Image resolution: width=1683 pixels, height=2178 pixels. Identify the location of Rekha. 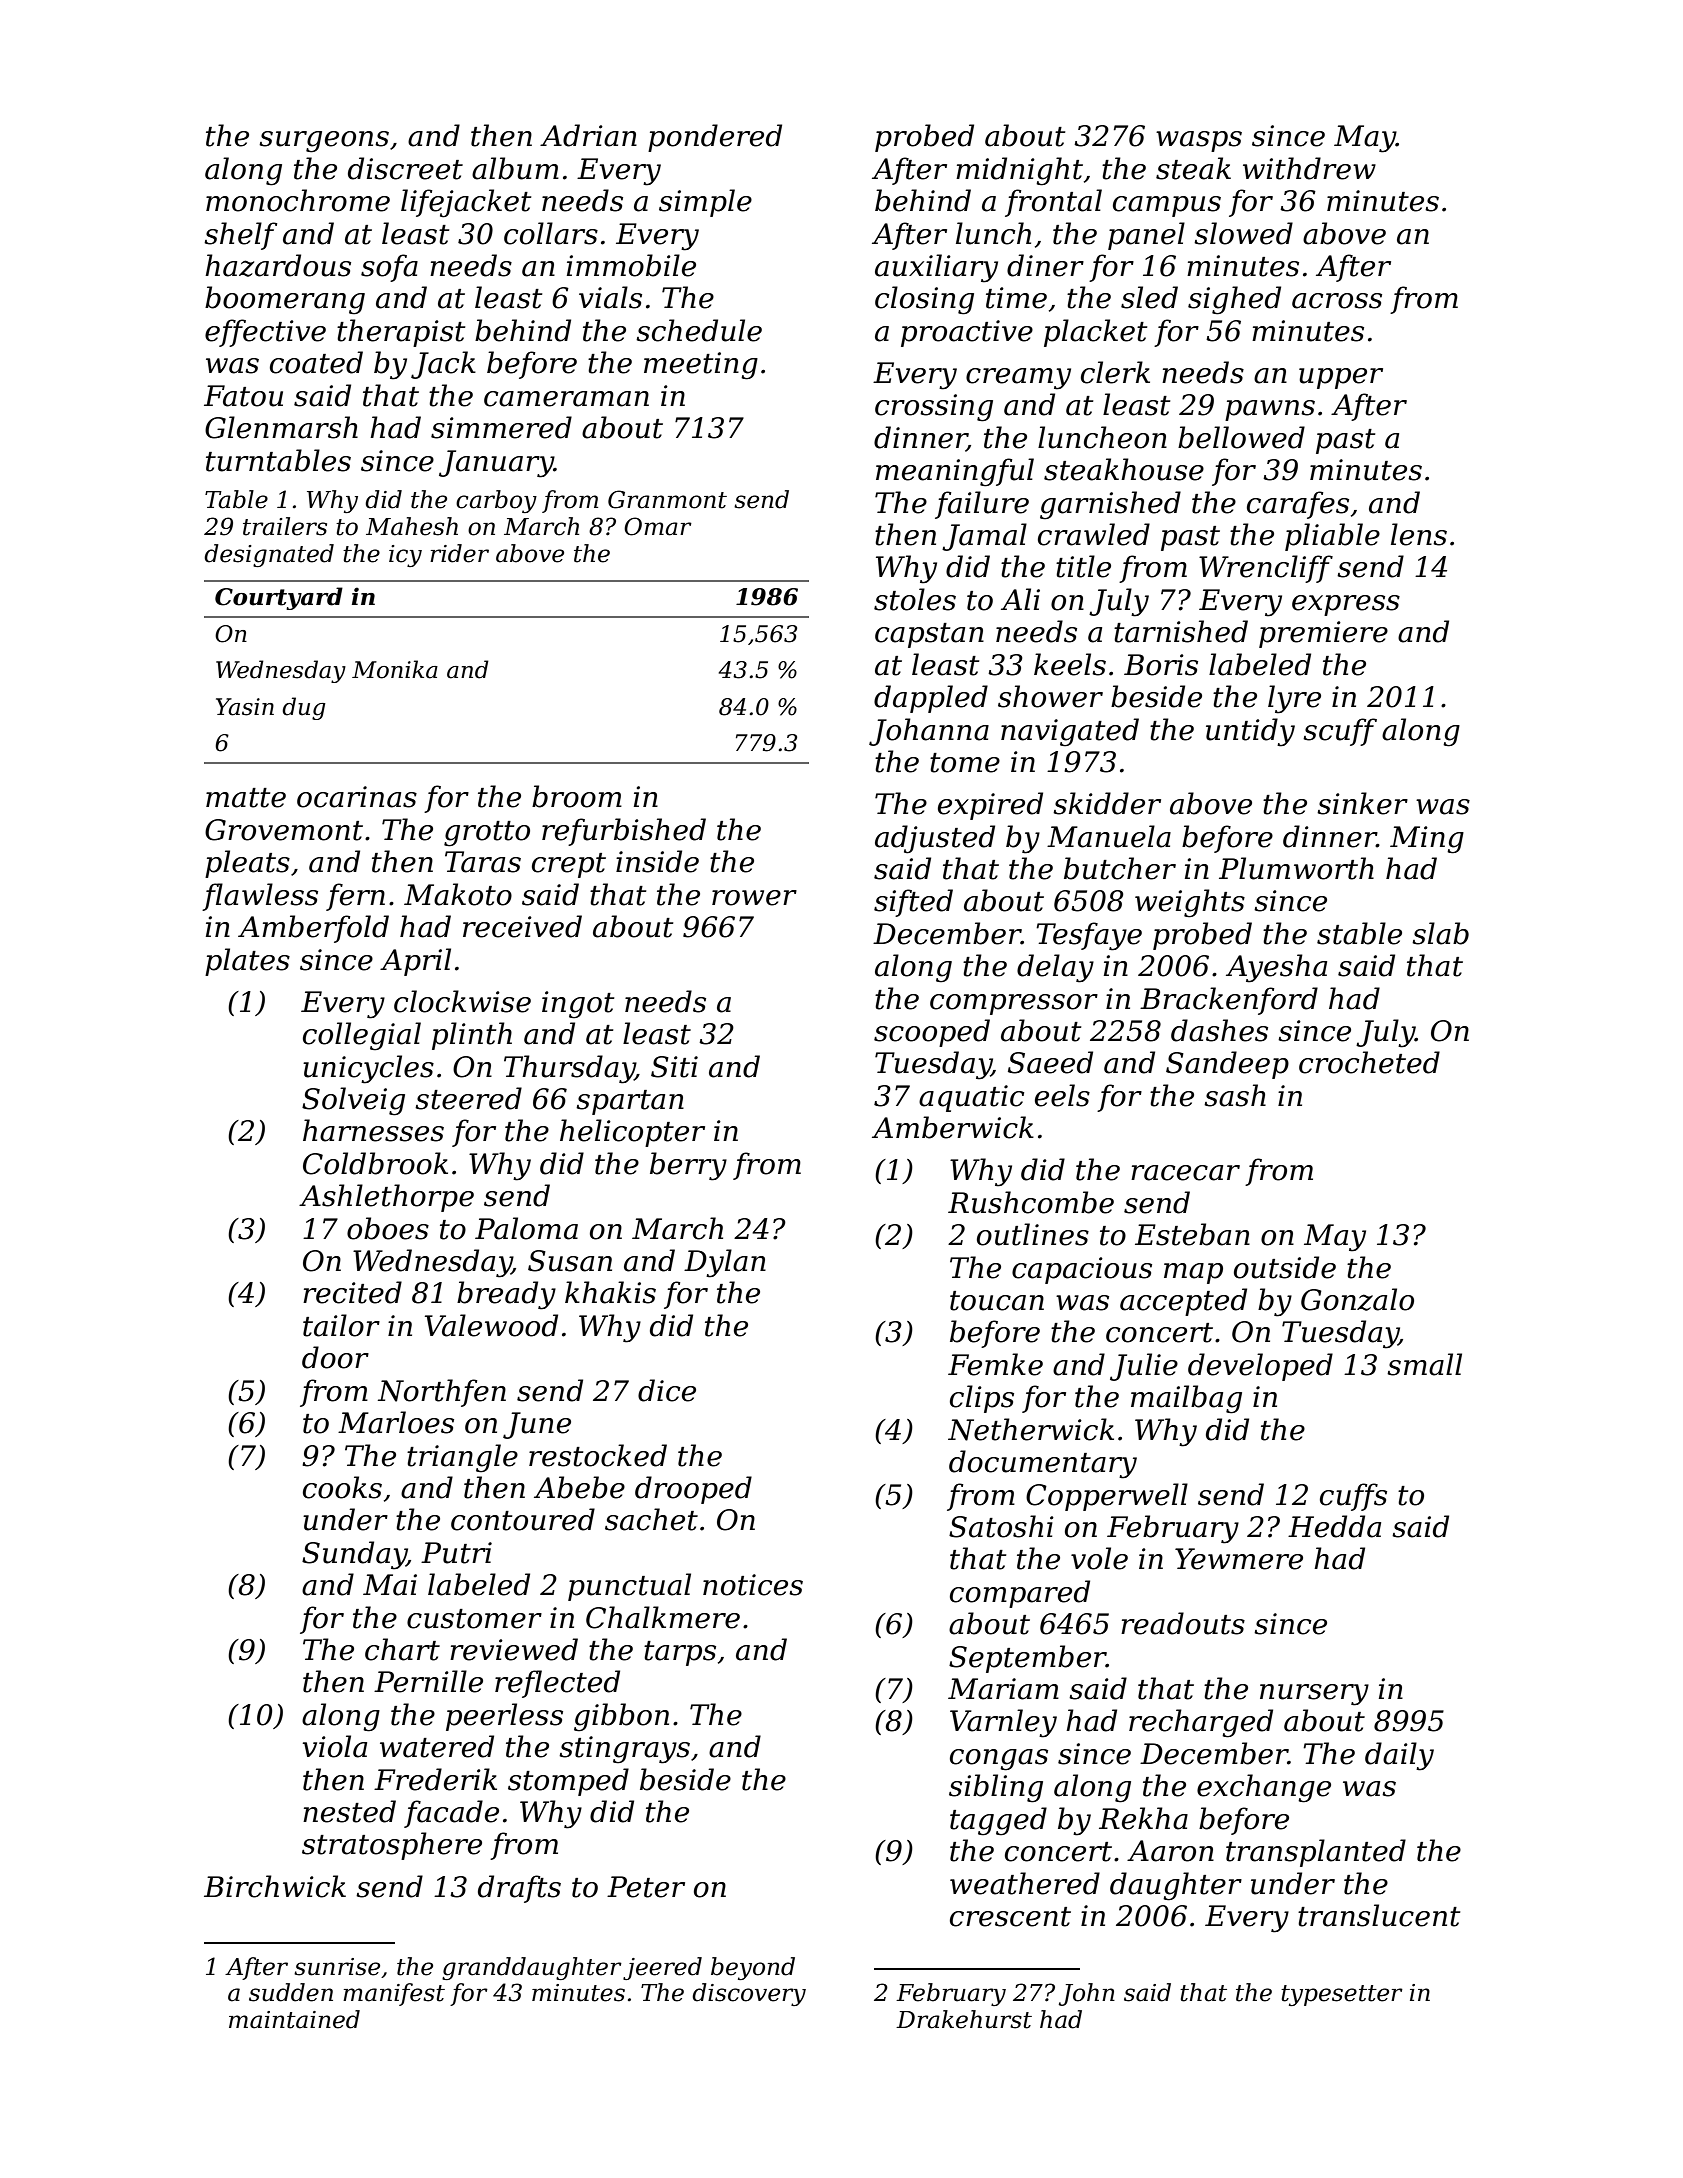
(1143, 1818).
